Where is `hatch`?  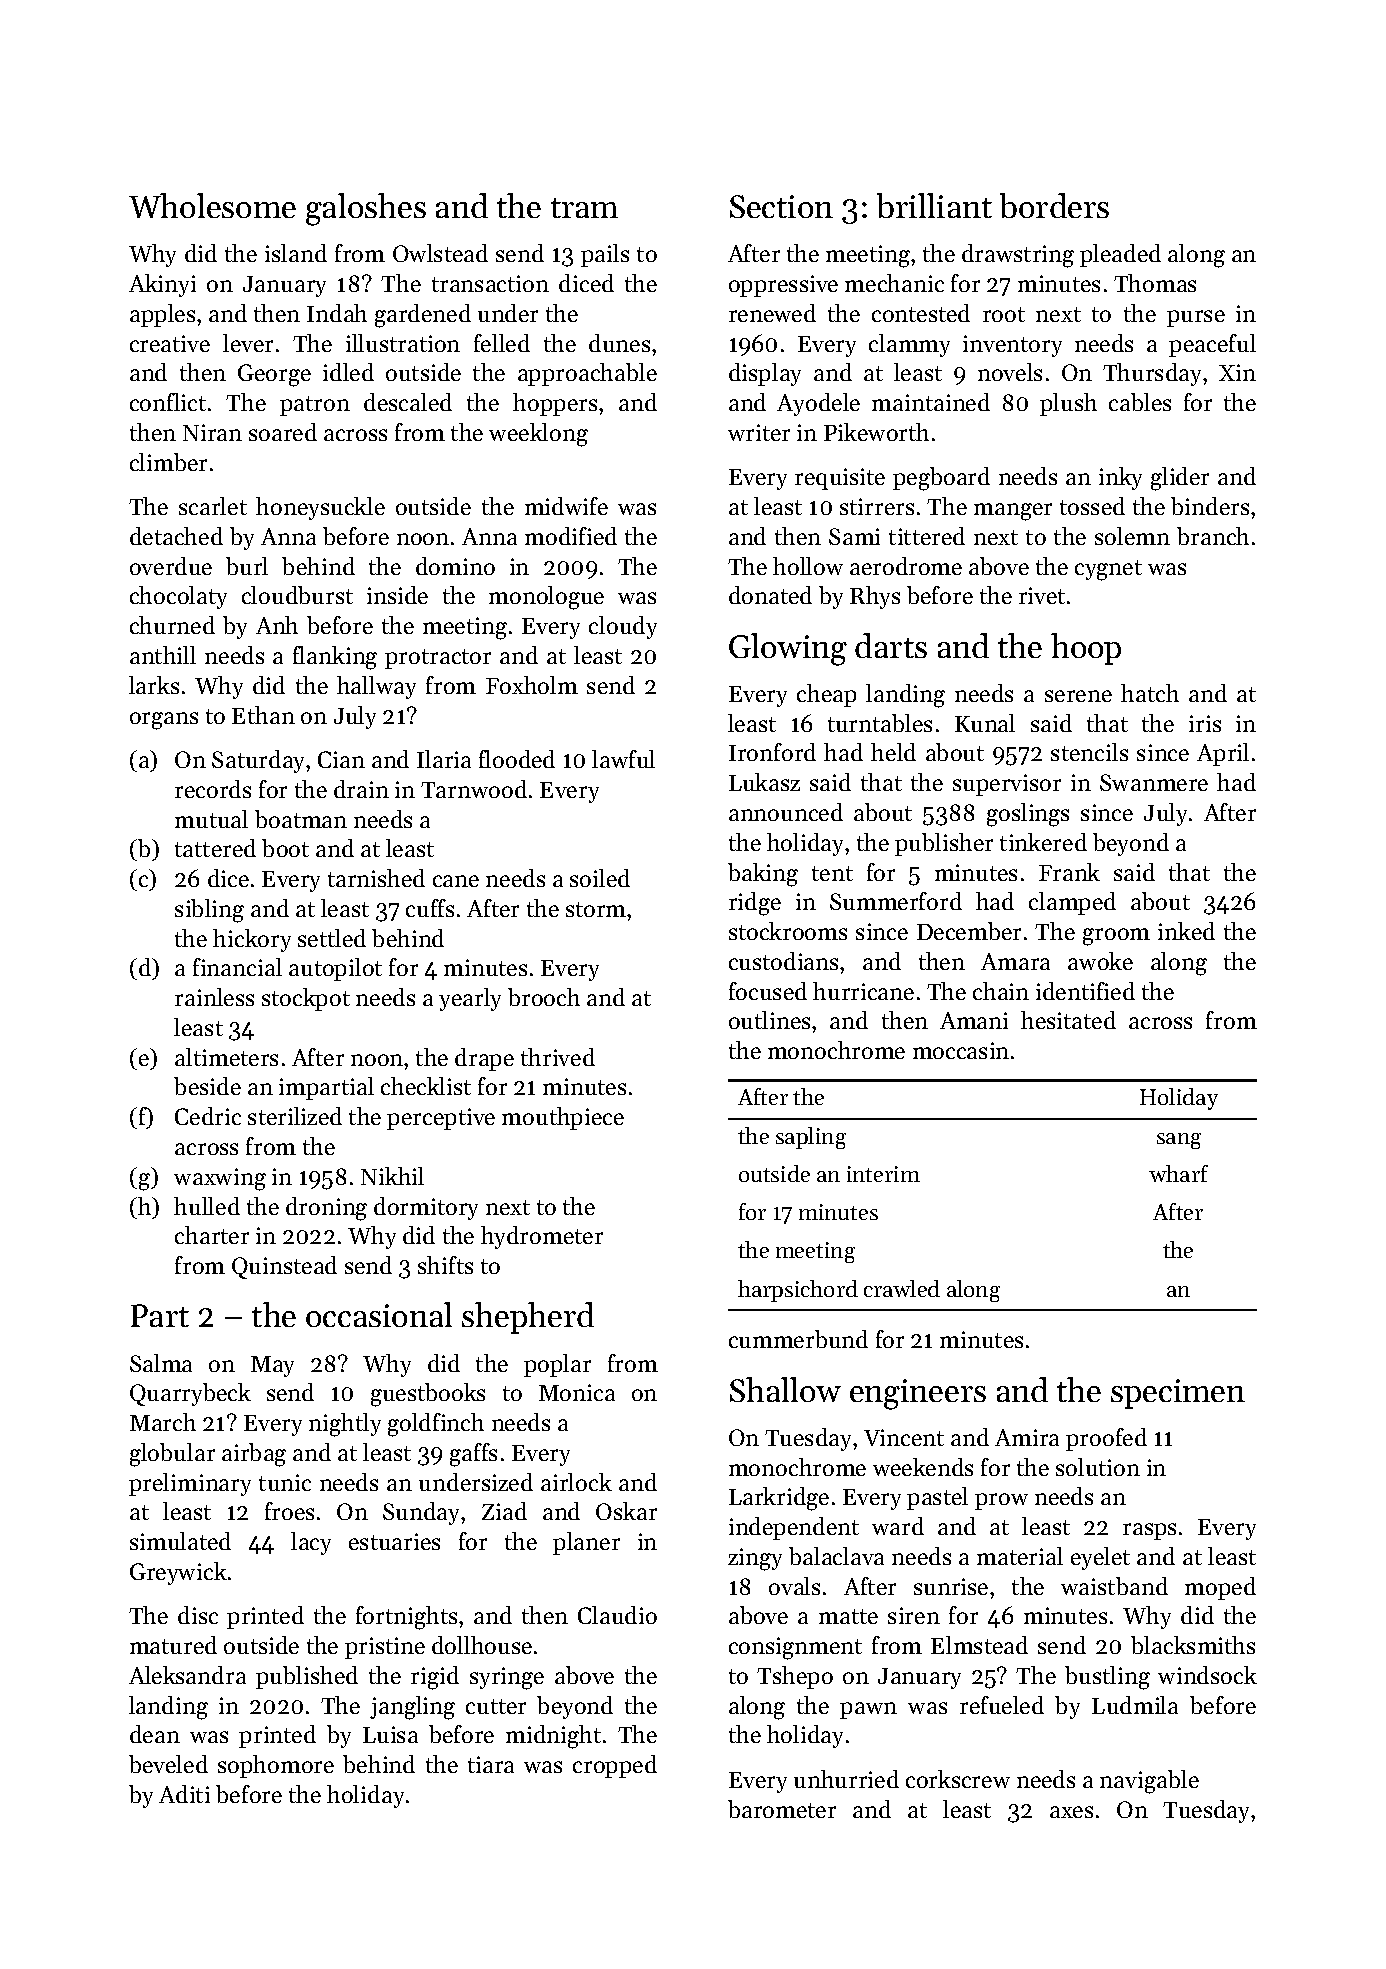
hatch is located at coordinates (1150, 693).
